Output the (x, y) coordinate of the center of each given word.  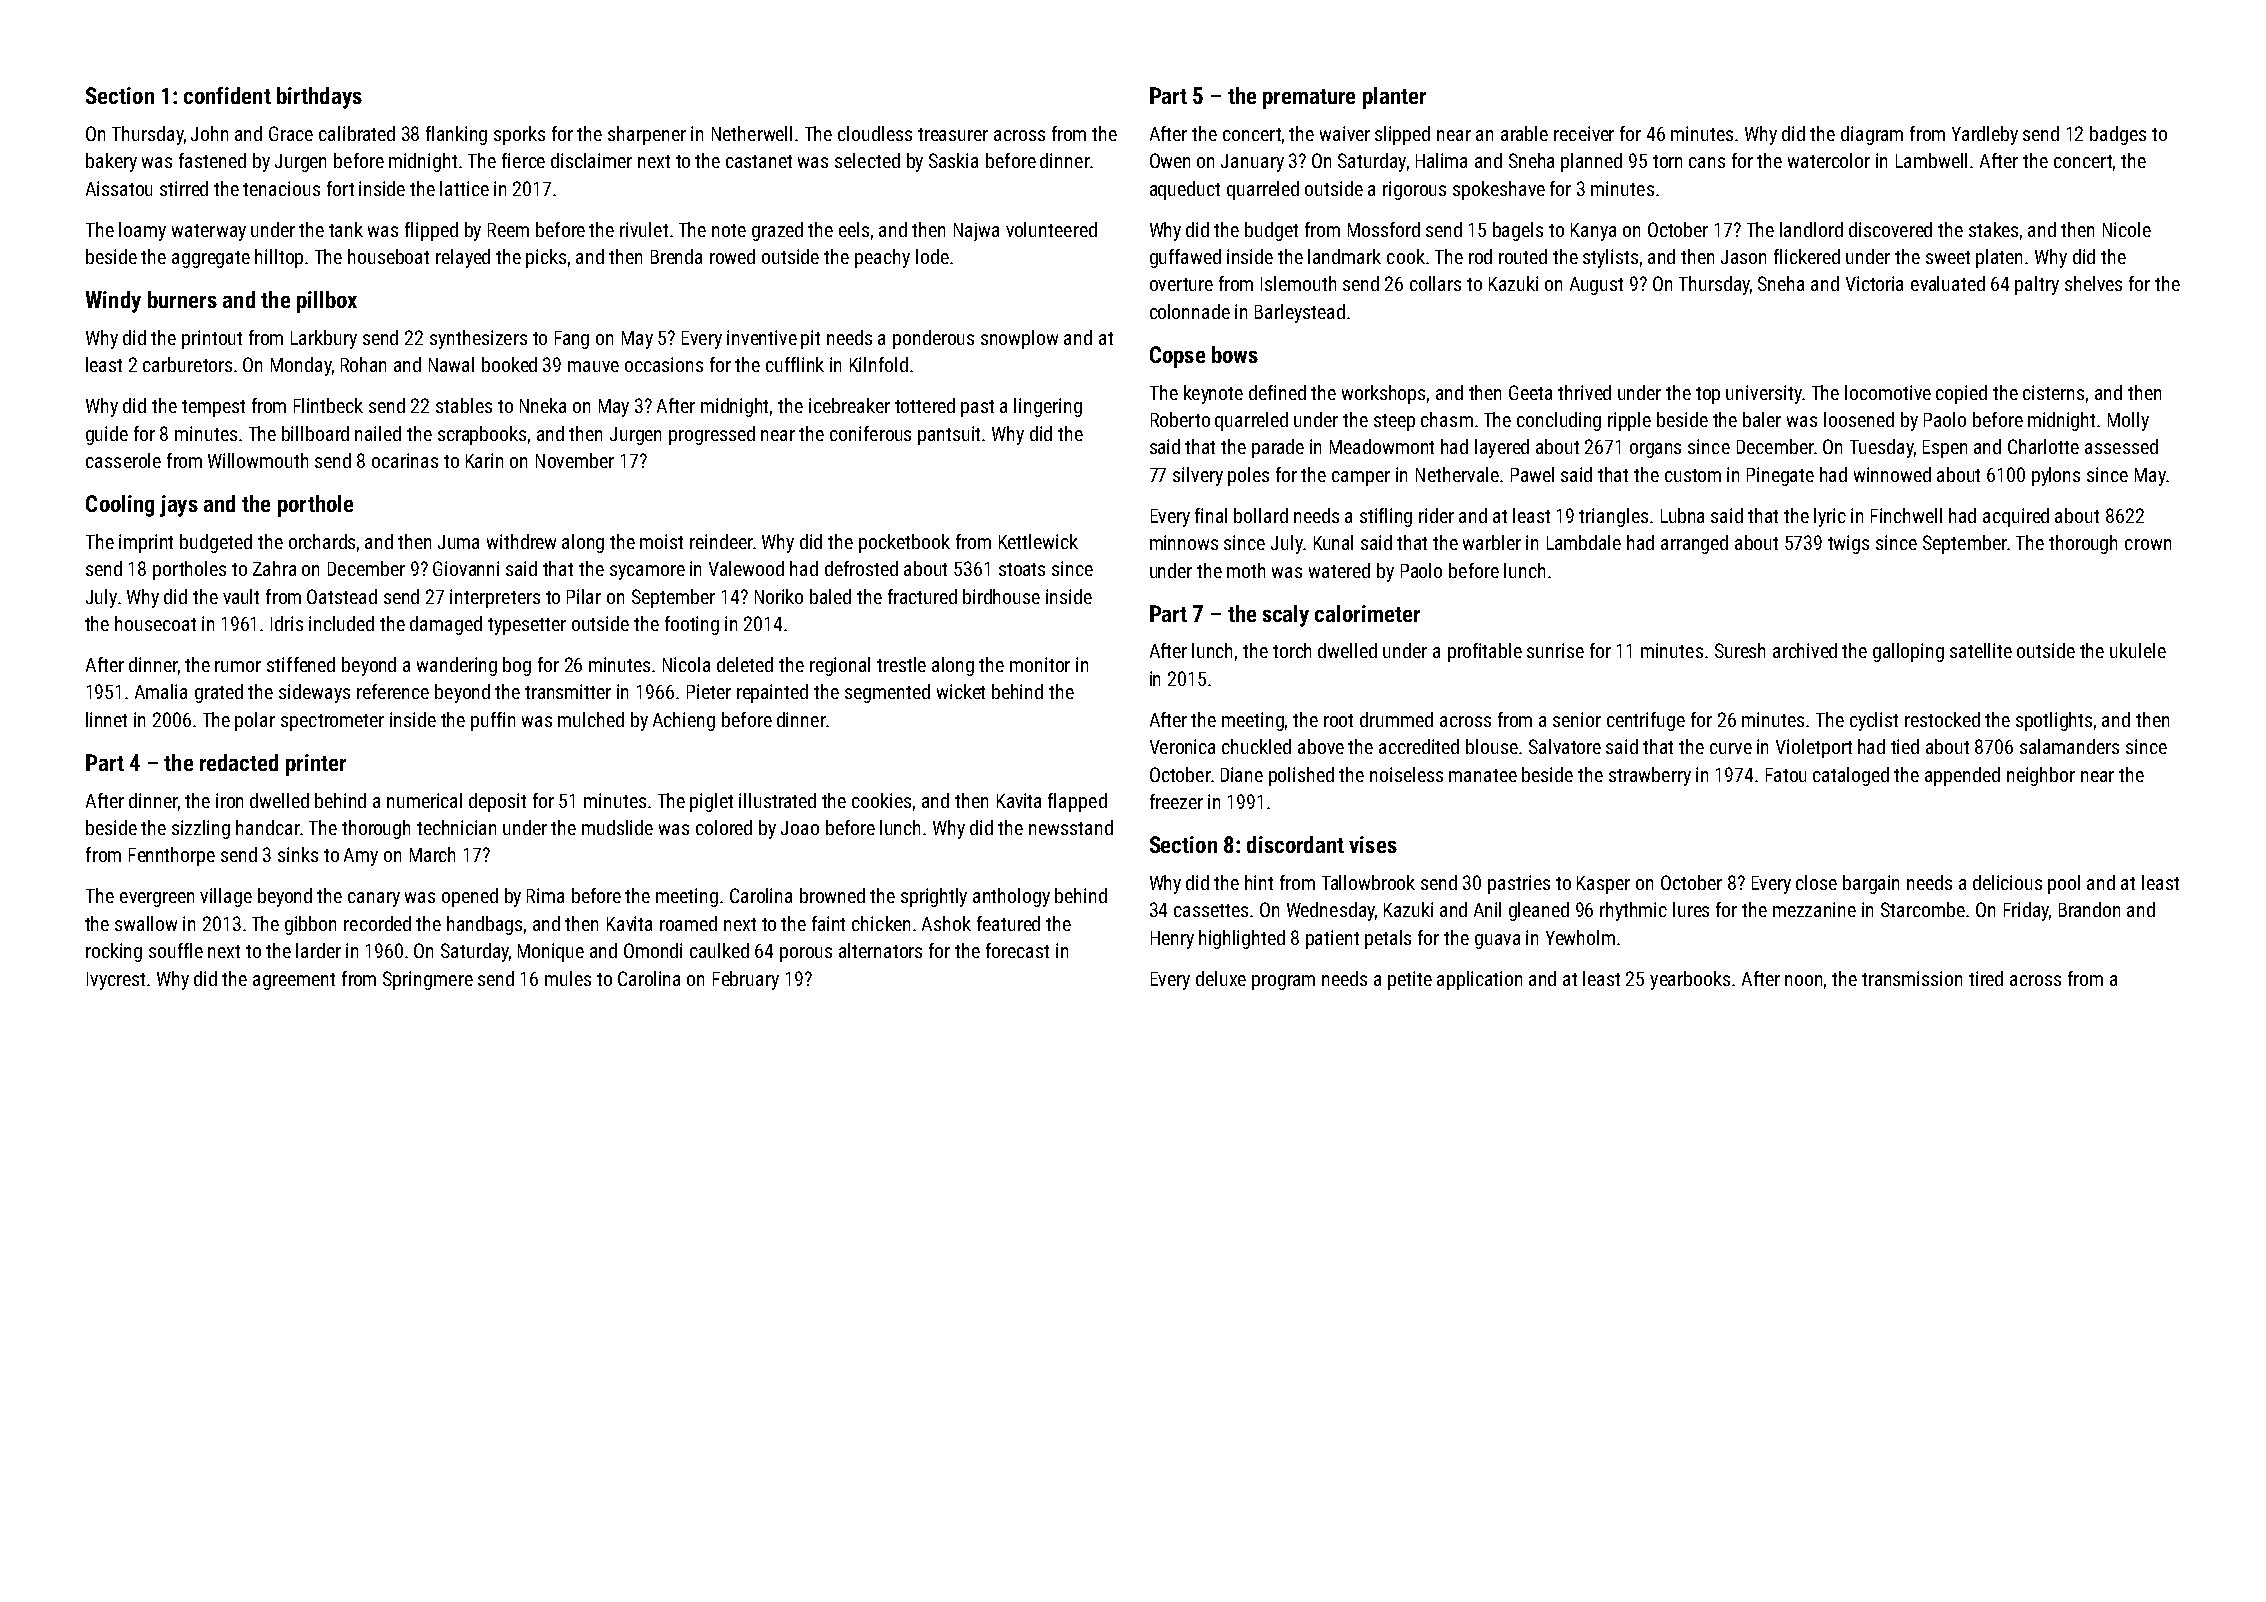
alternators (880, 950)
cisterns (2053, 392)
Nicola (686, 664)
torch (1292, 650)
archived (1805, 650)
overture (1181, 284)
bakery (111, 162)
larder (318, 950)
